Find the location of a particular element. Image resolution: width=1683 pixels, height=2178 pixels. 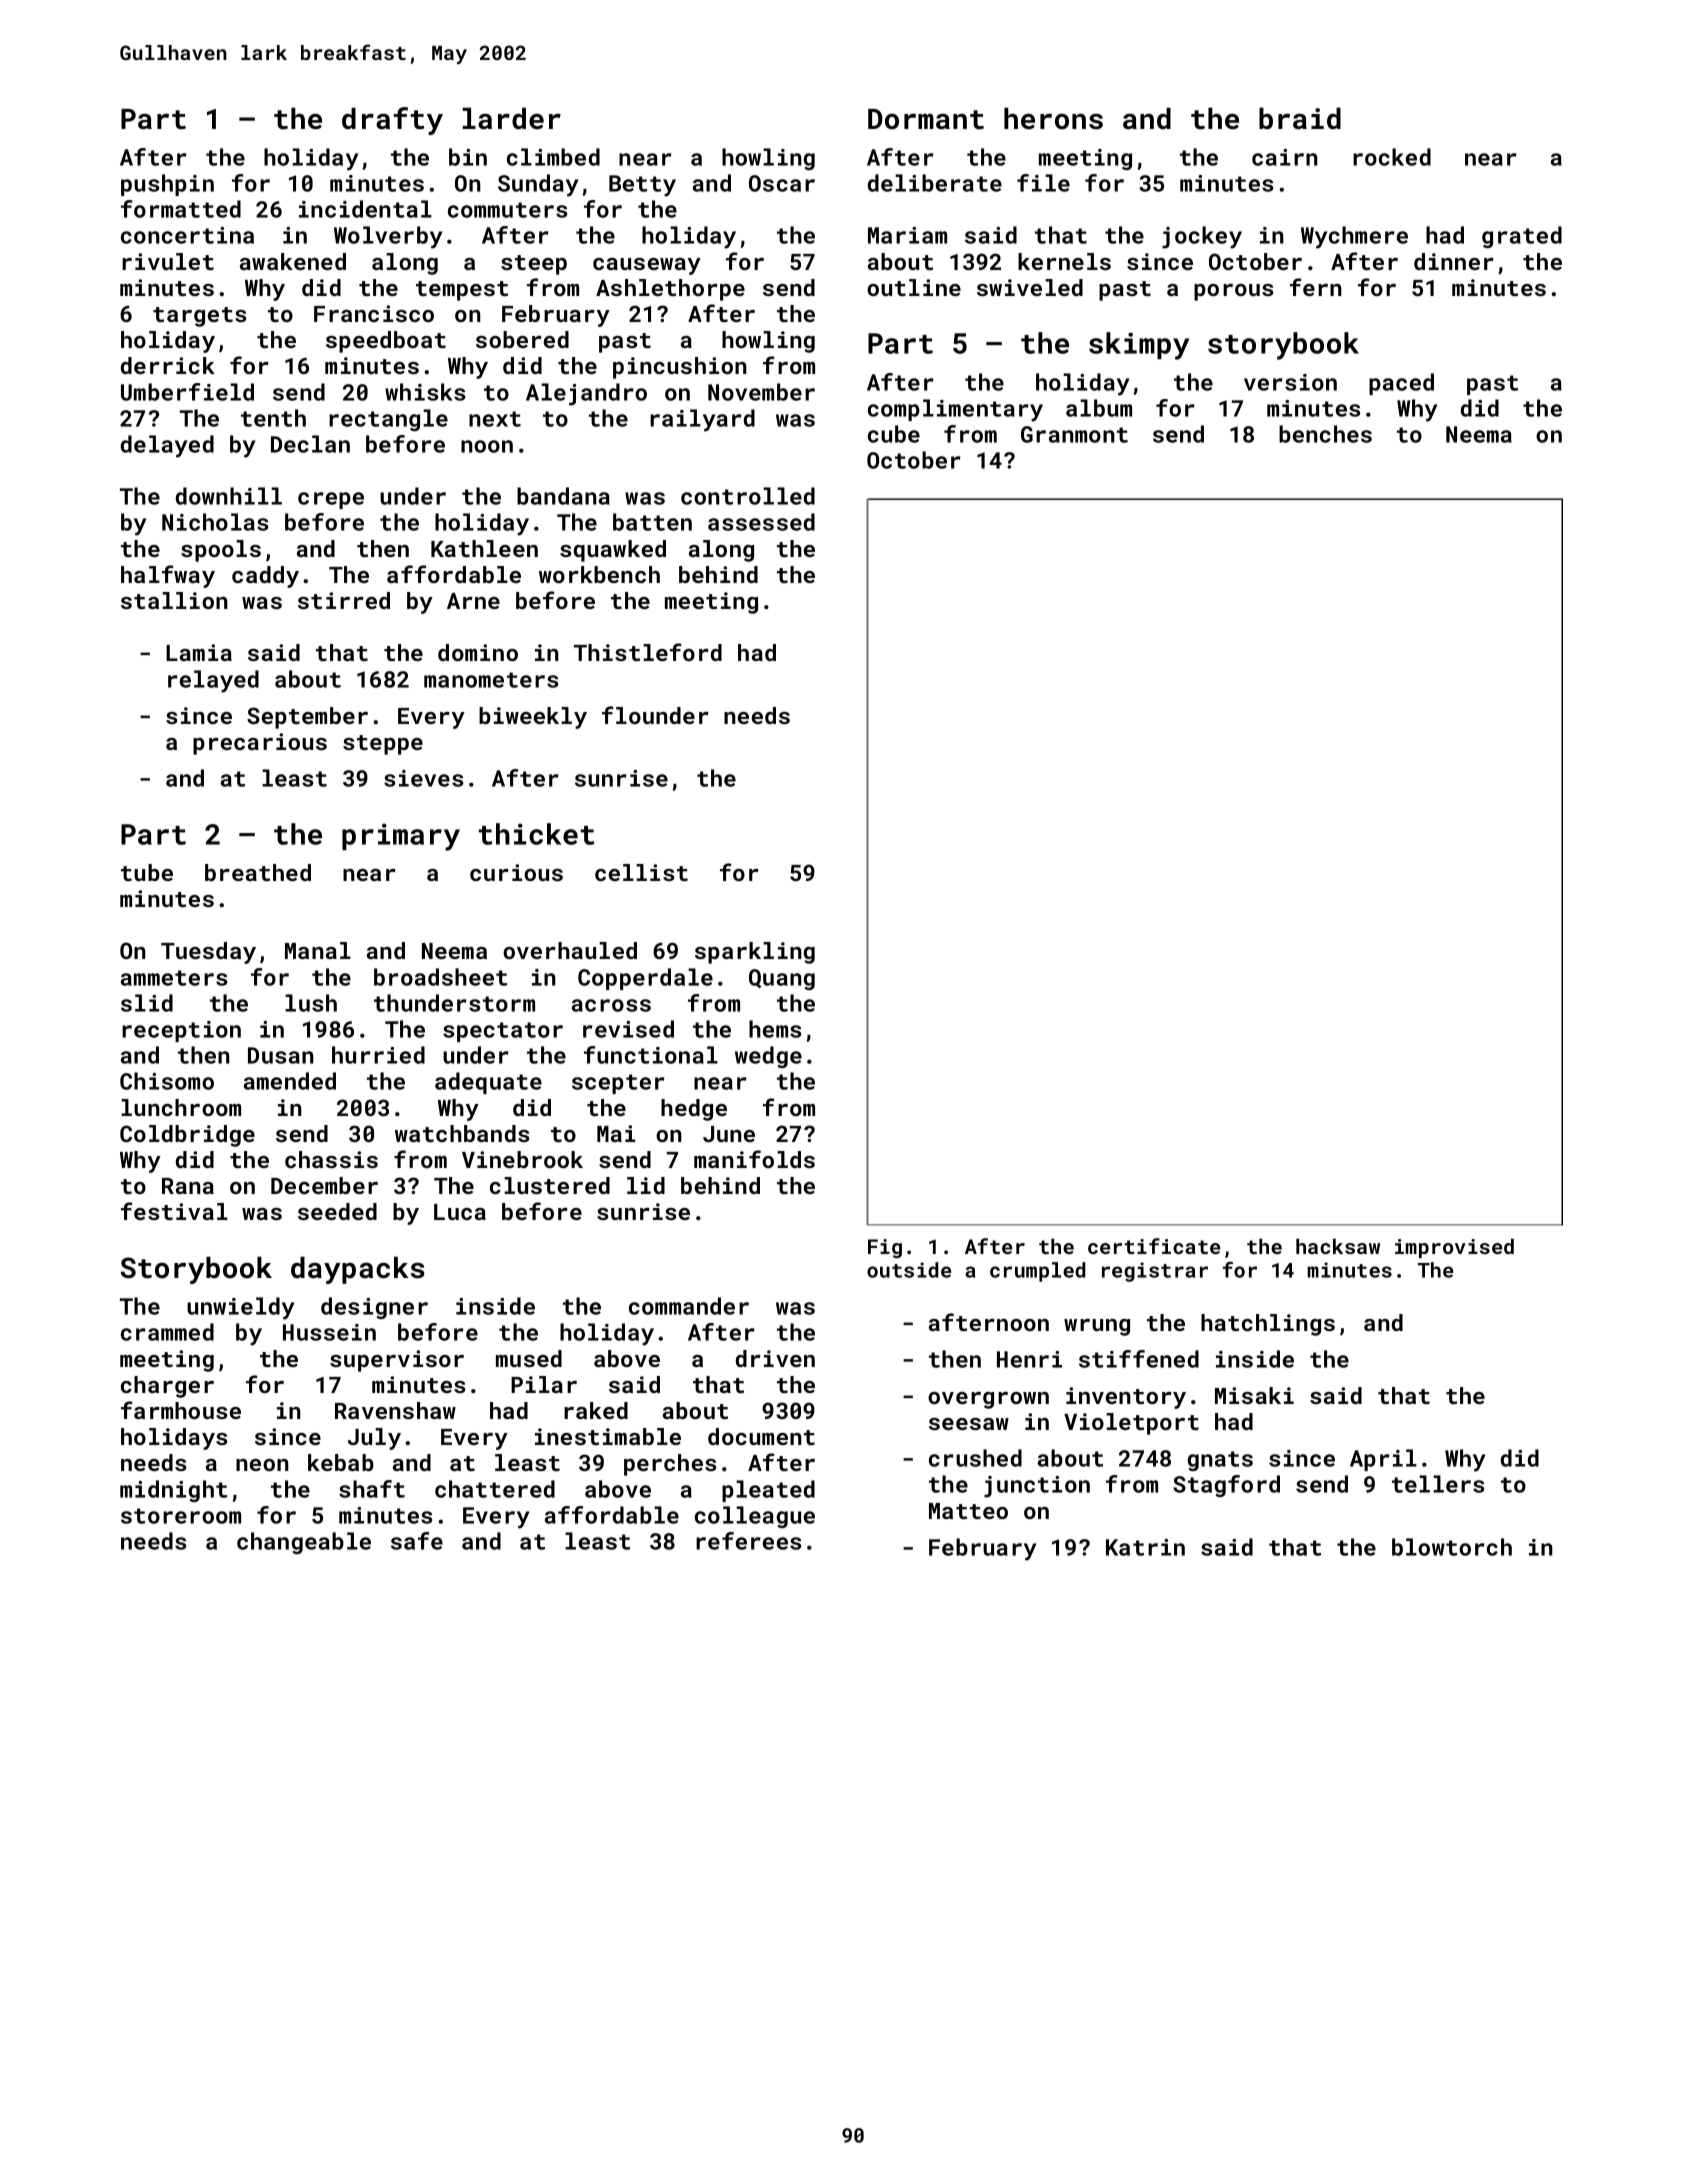

hems is located at coordinates (775, 1029).
